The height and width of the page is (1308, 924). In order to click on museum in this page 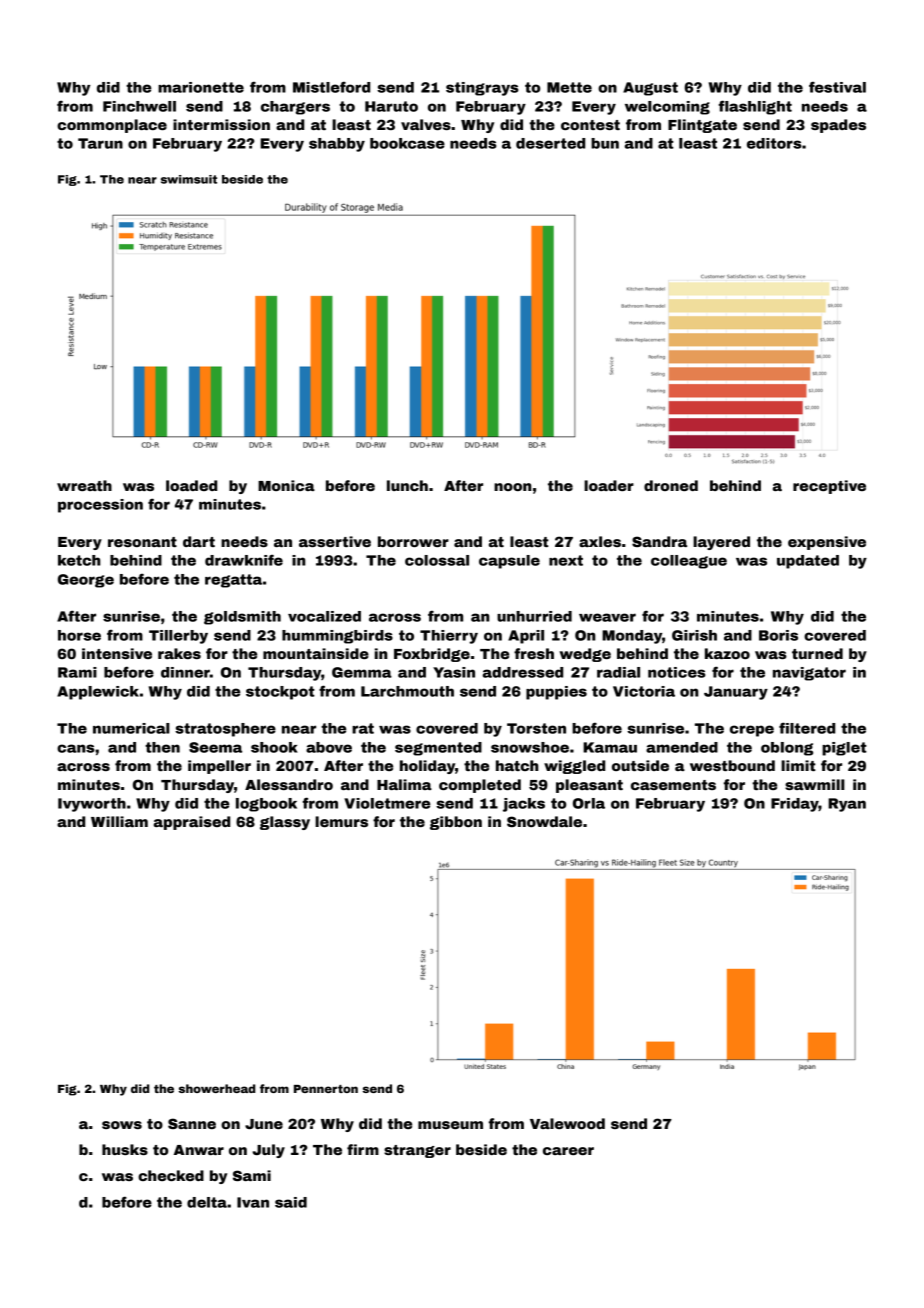, I will do `click(450, 1125)`.
